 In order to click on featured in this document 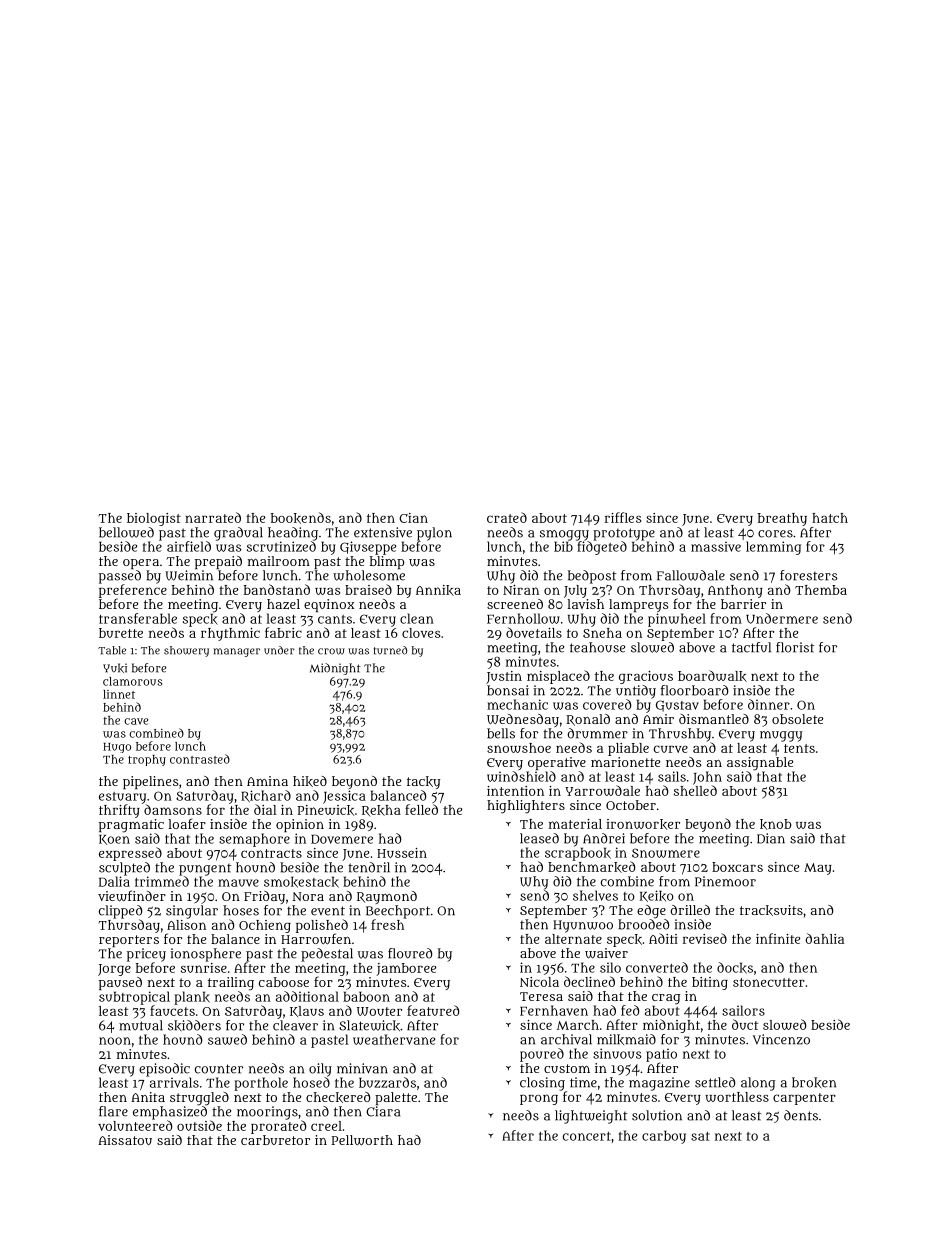, I will do `click(433, 1010)`.
